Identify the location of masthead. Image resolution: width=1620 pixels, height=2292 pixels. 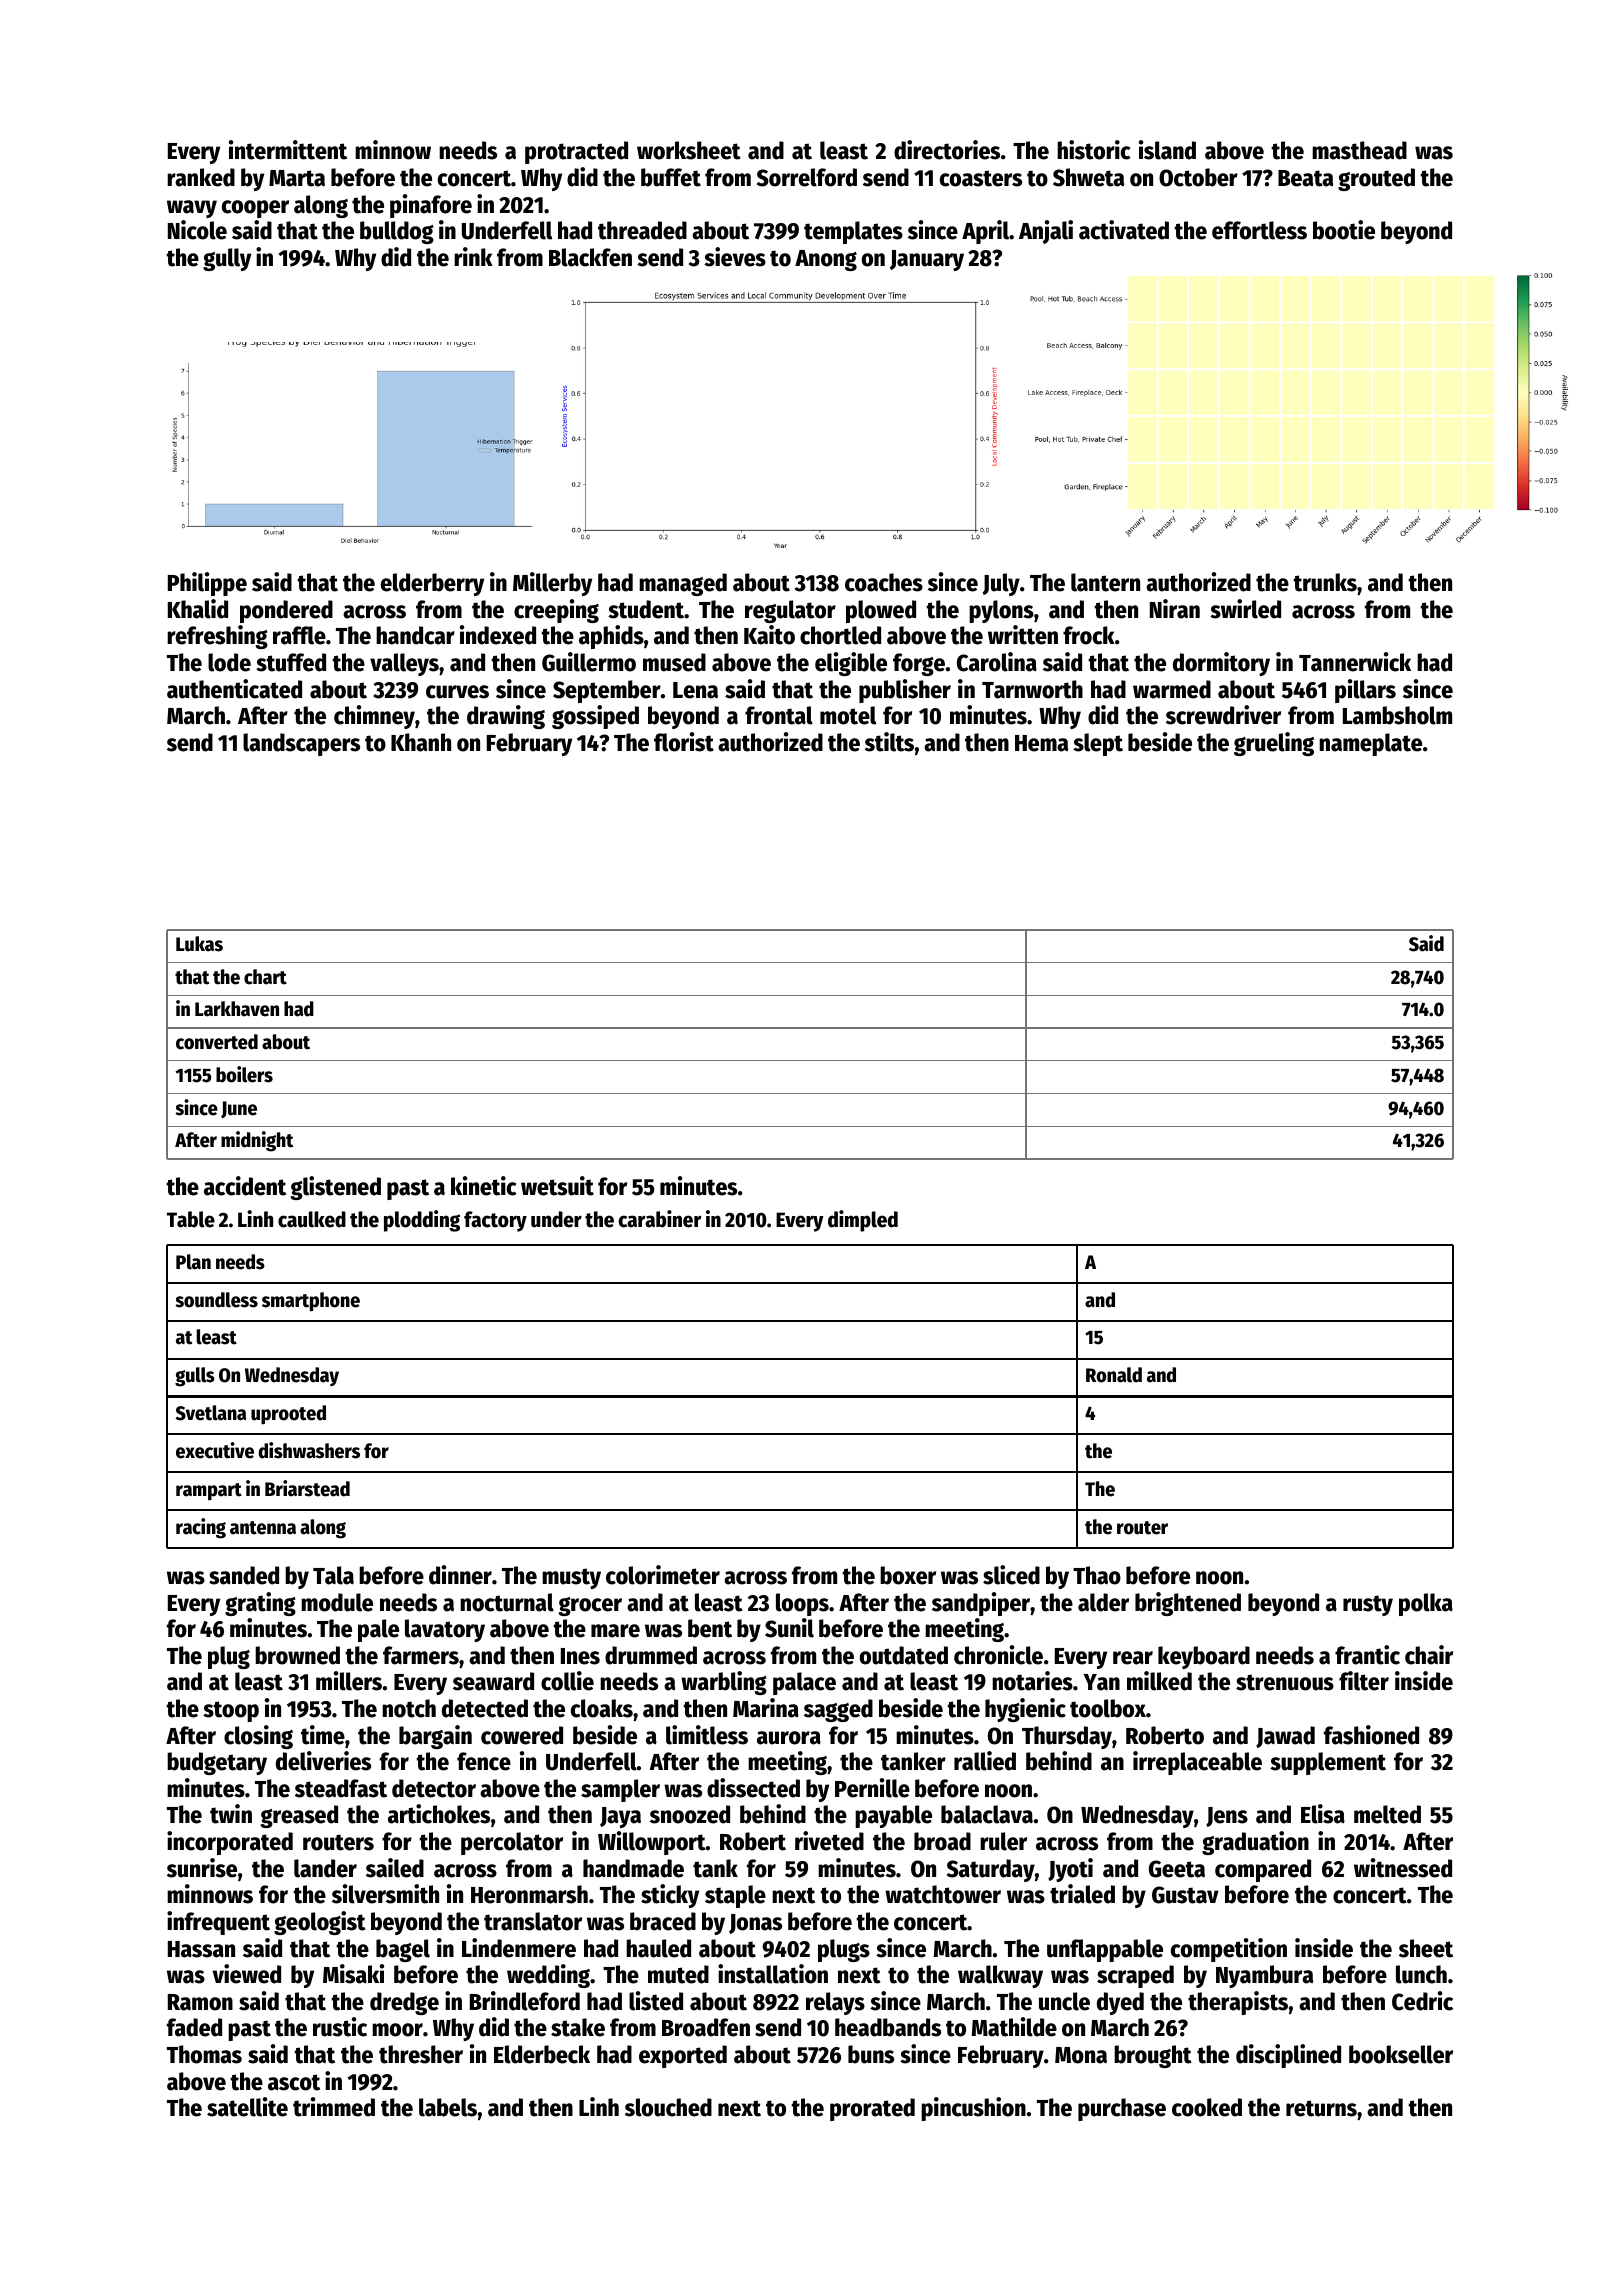
(1359, 150).
